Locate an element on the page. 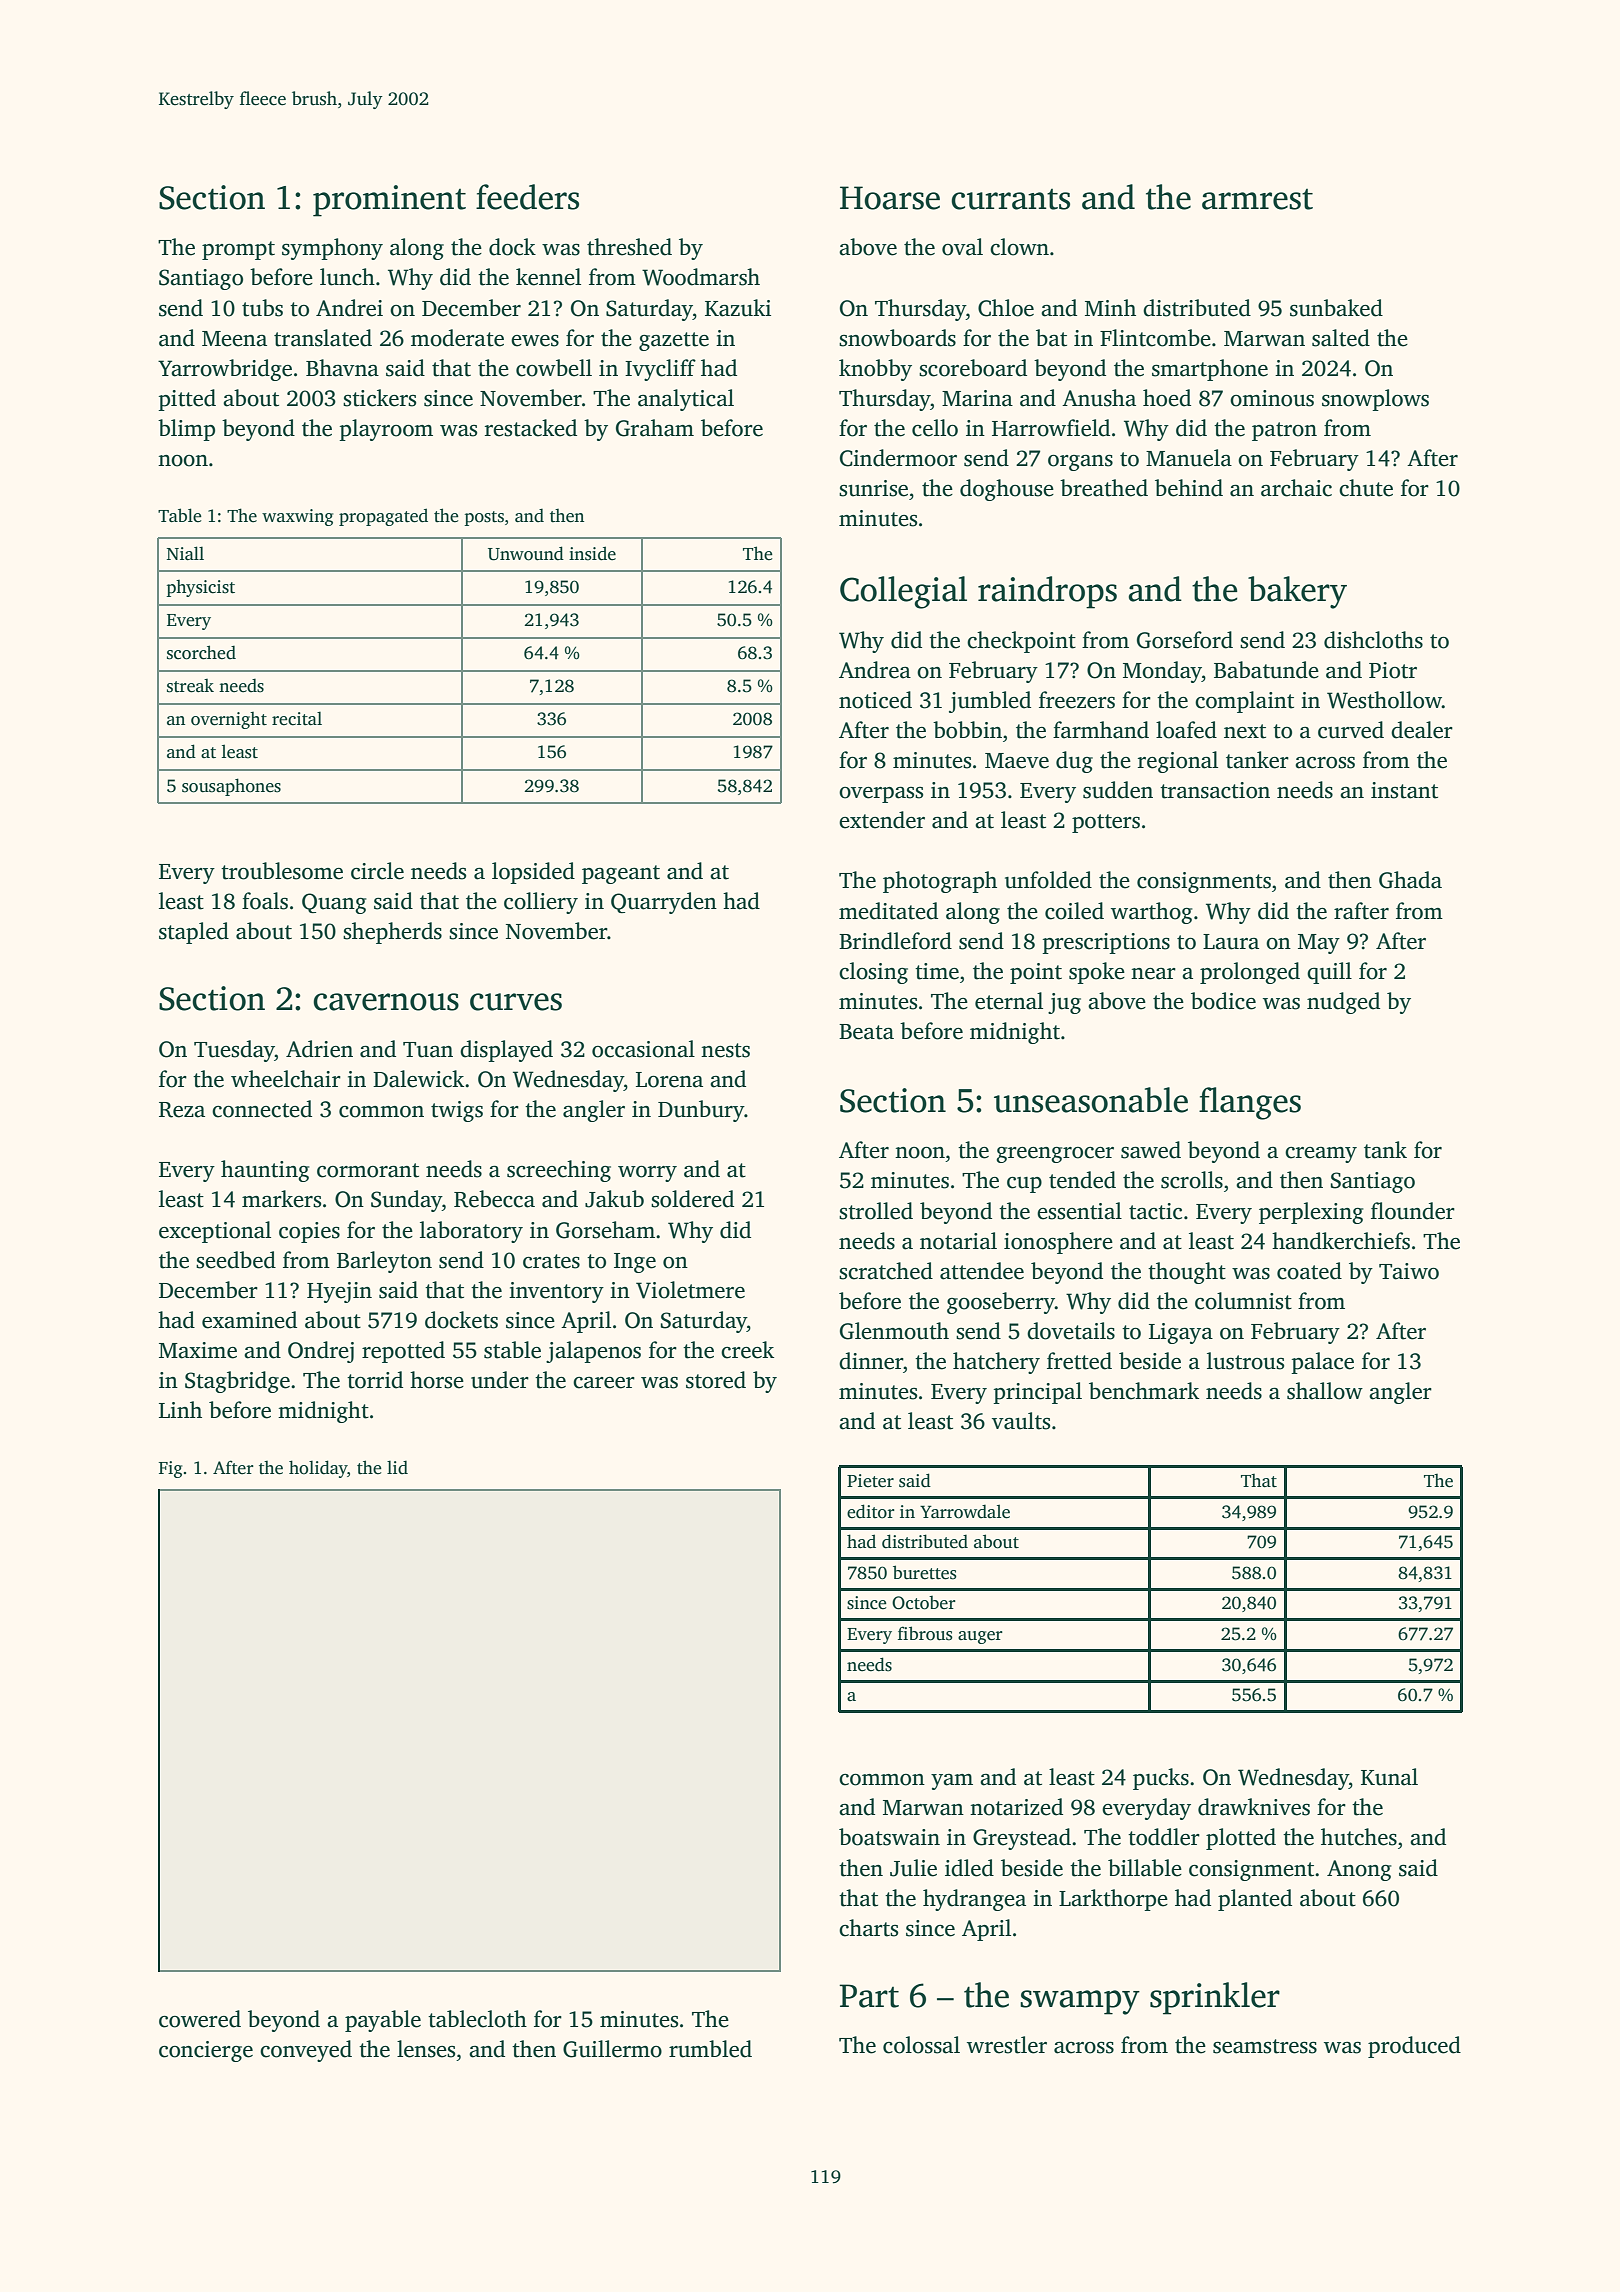  clown is located at coordinates (1019, 247).
